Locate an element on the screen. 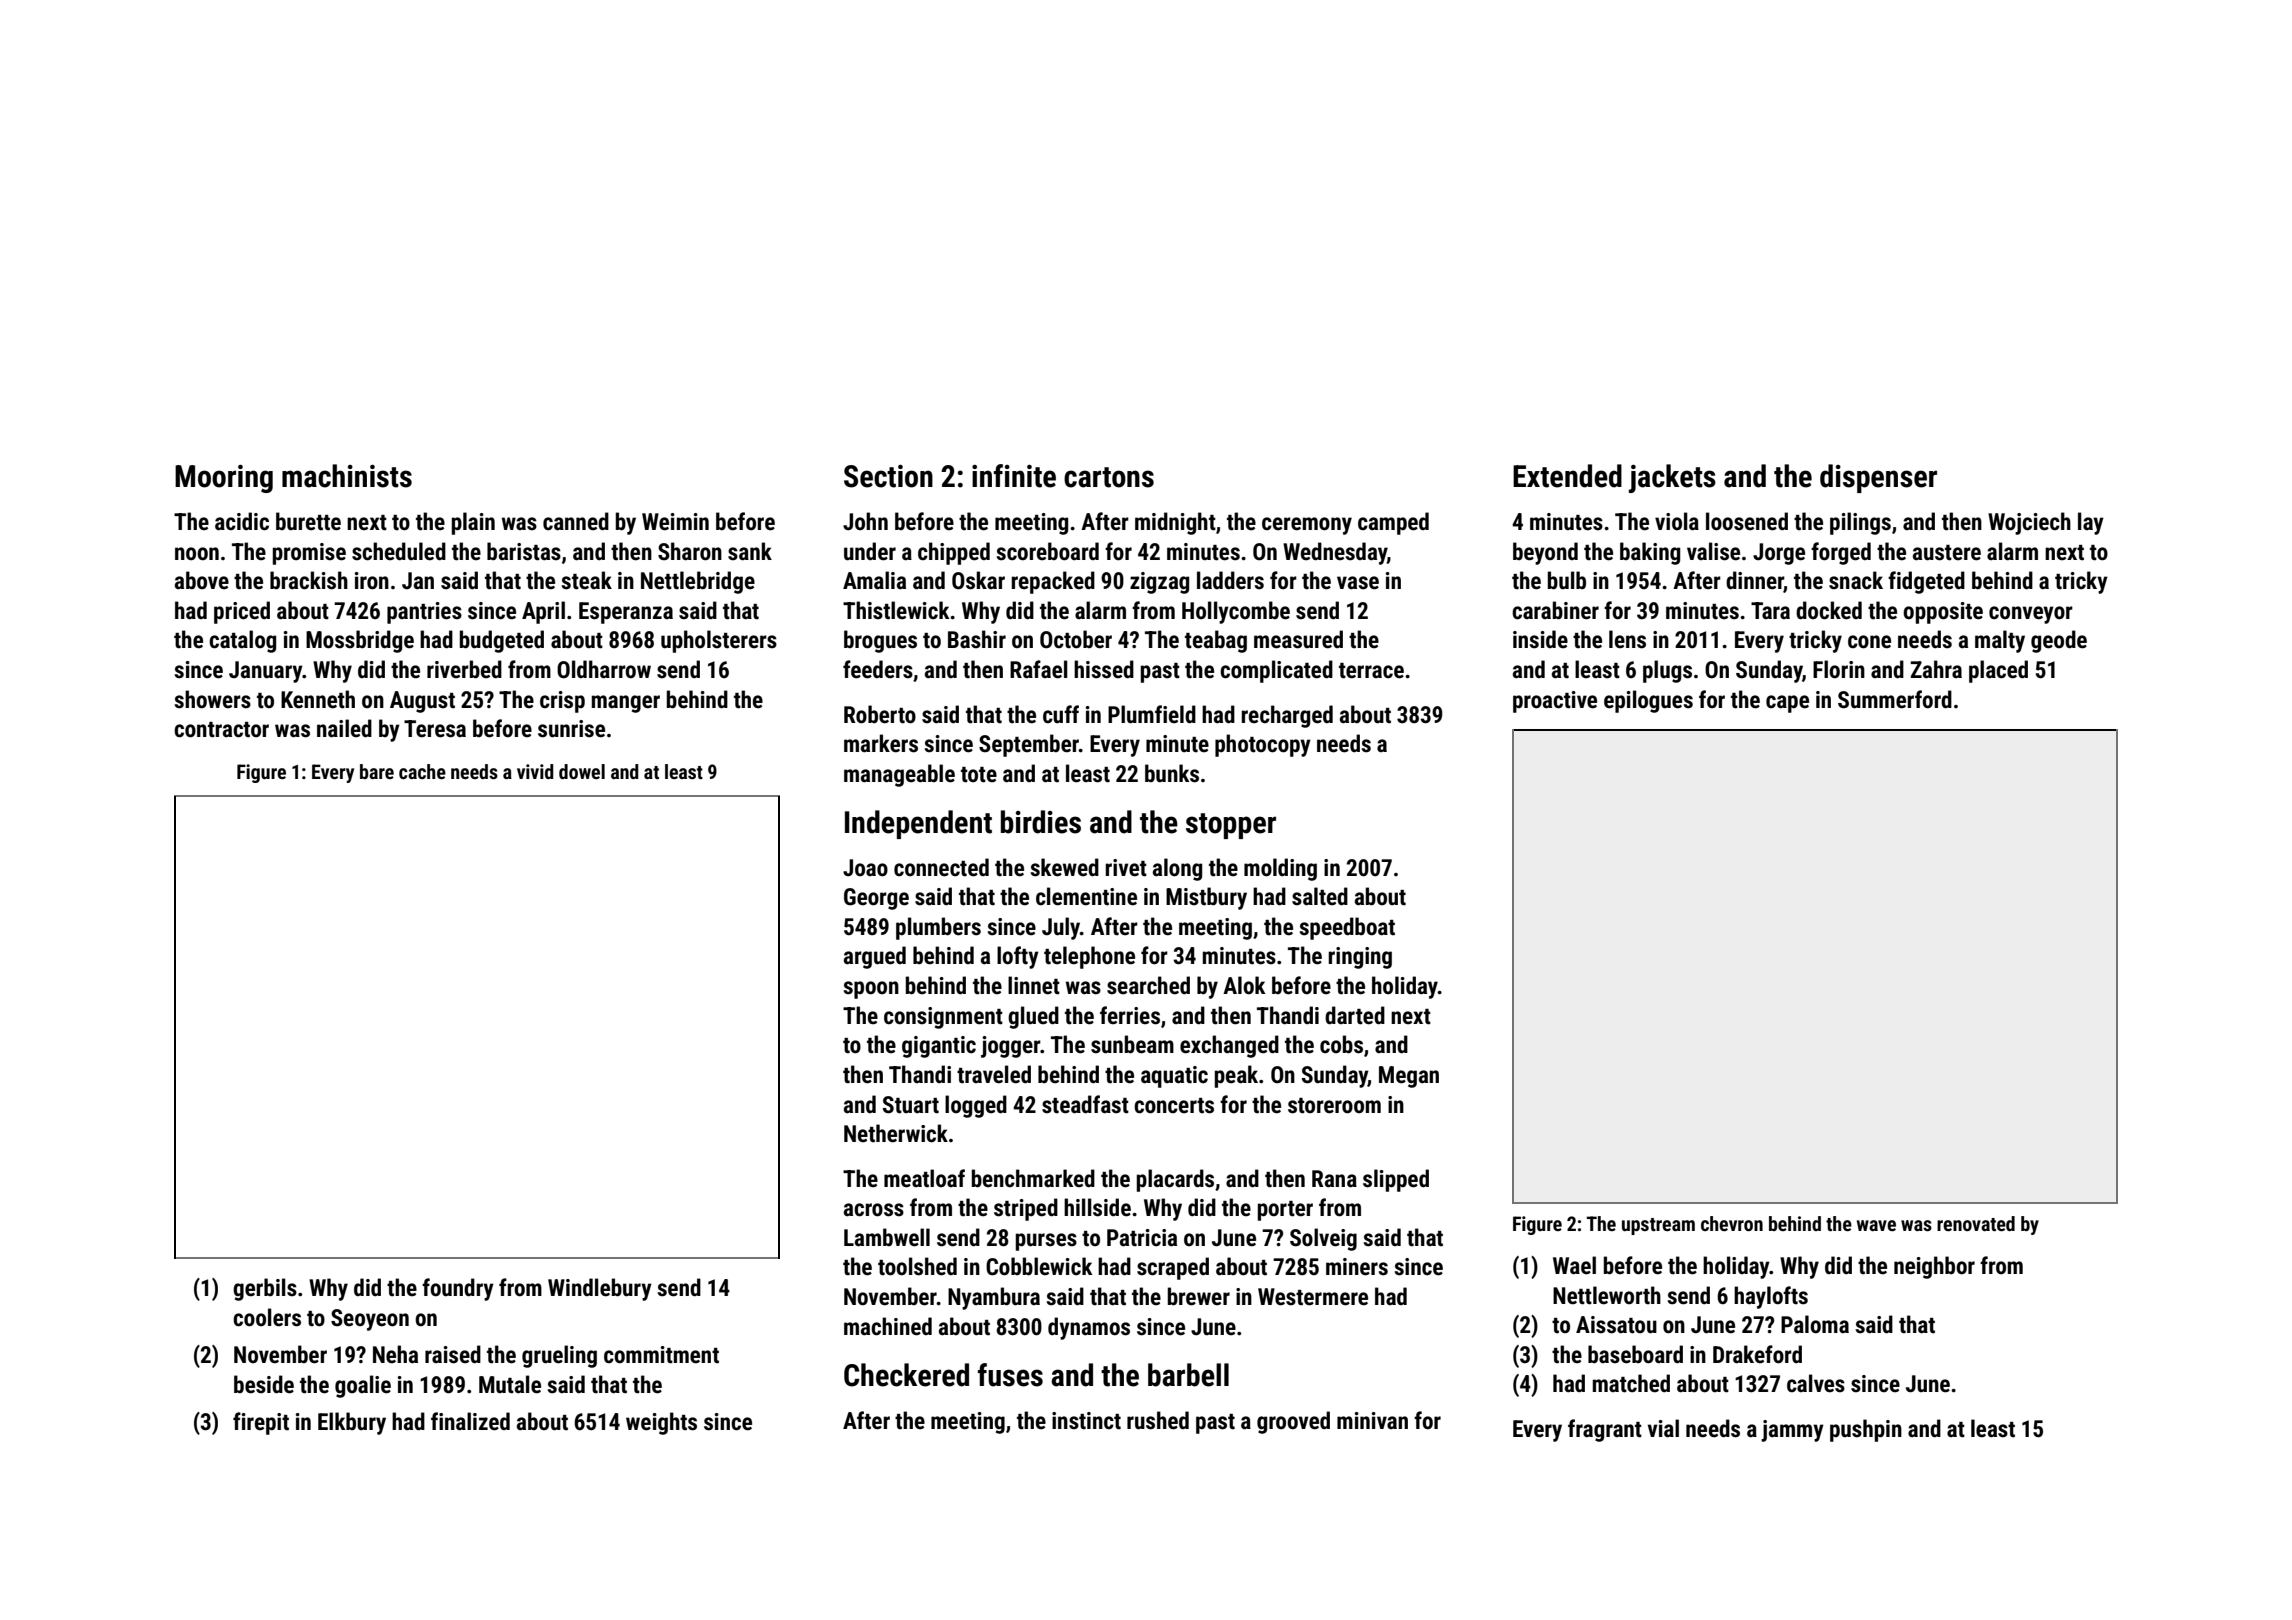  commitment is located at coordinates (661, 1355).
